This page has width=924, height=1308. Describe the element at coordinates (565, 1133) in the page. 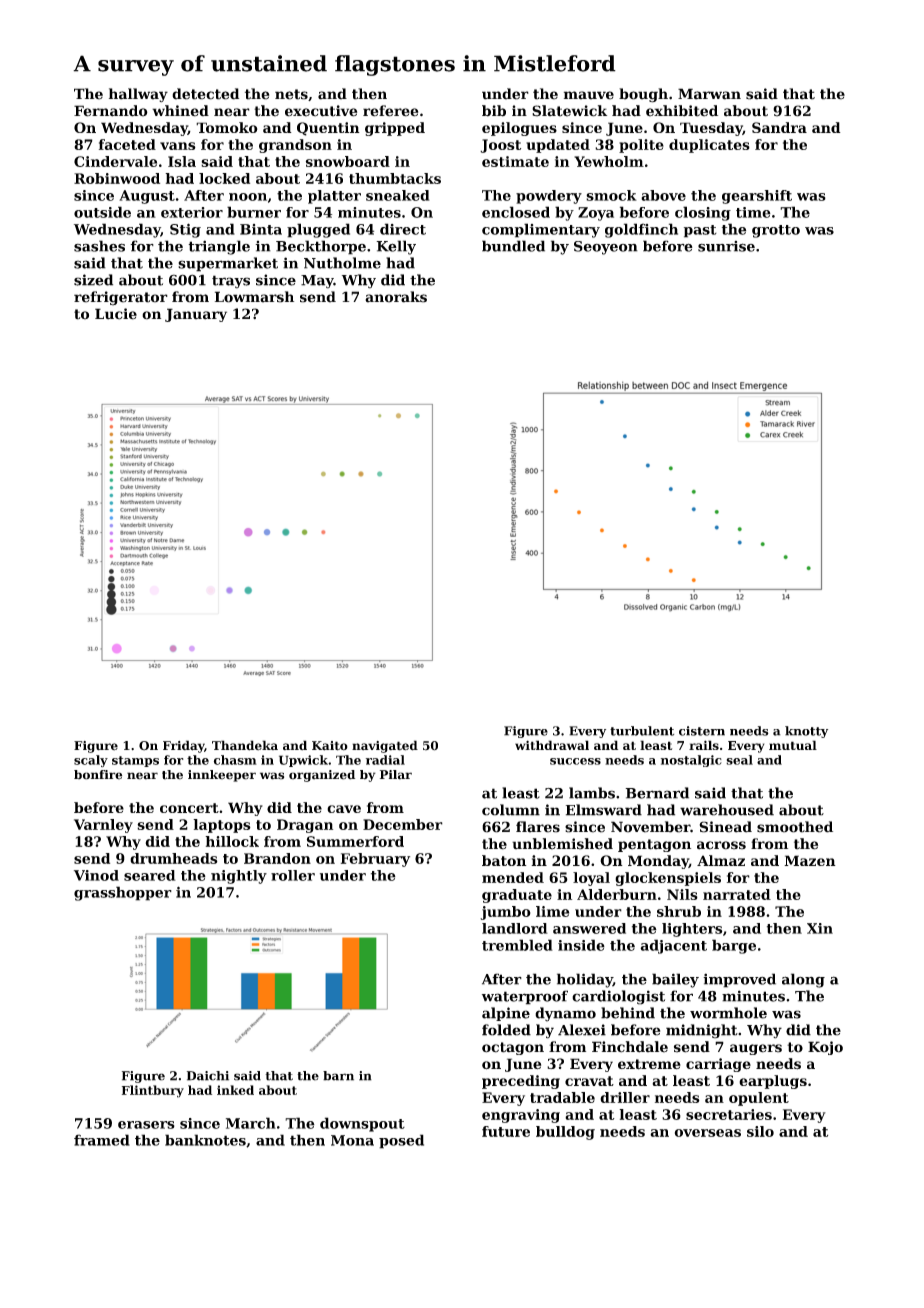

I see `bulldog` at that location.
